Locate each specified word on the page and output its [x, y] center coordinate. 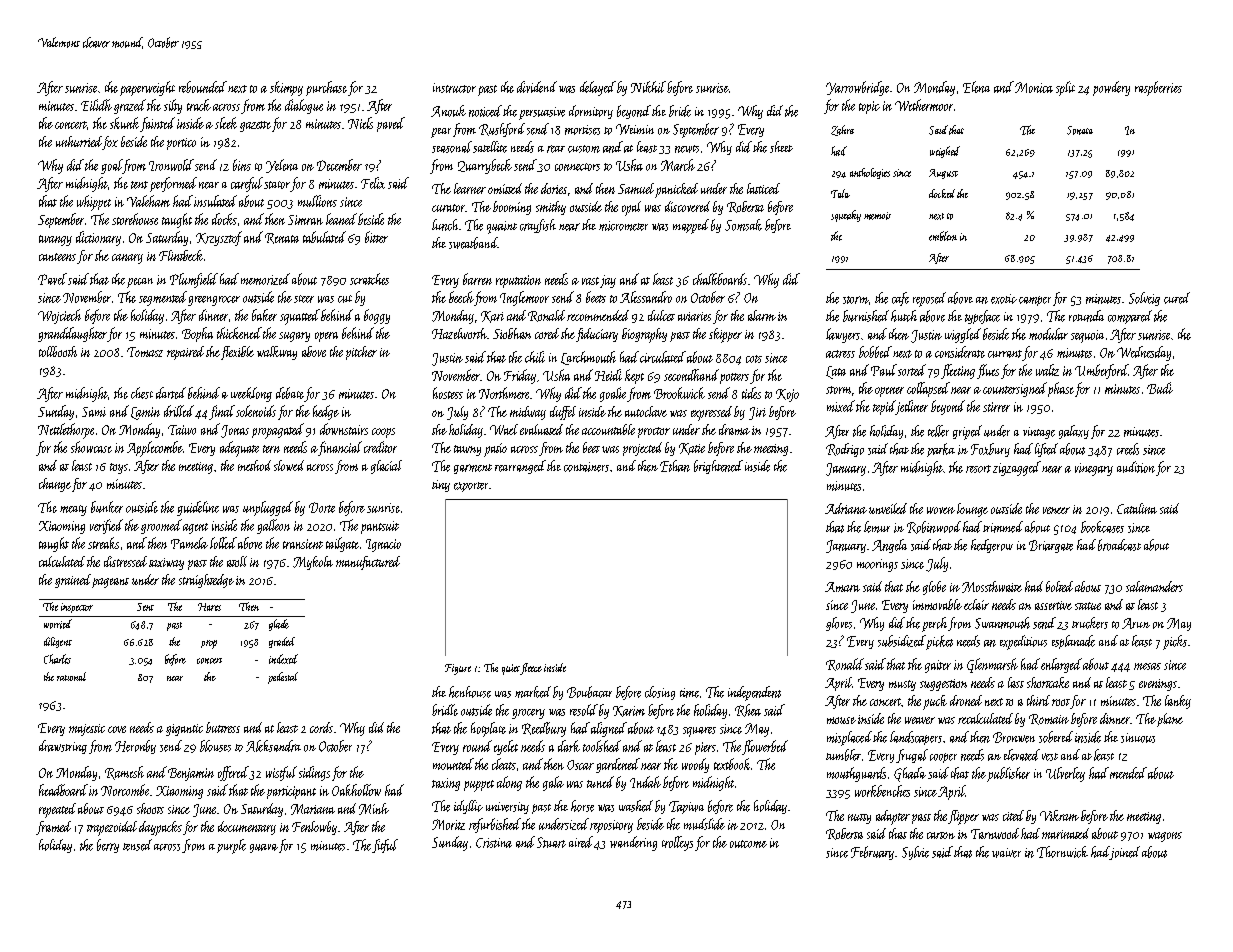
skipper [725, 335]
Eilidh [96, 105]
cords [321, 727]
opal [631, 208]
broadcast [1119, 545]
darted [171, 393]
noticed [485, 111]
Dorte [322, 507]
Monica [1034, 87]
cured [1177, 298]
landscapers [916, 738]
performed [173, 184]
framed [53, 828]
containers [586, 467]
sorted [912, 370]
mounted [453, 764]
